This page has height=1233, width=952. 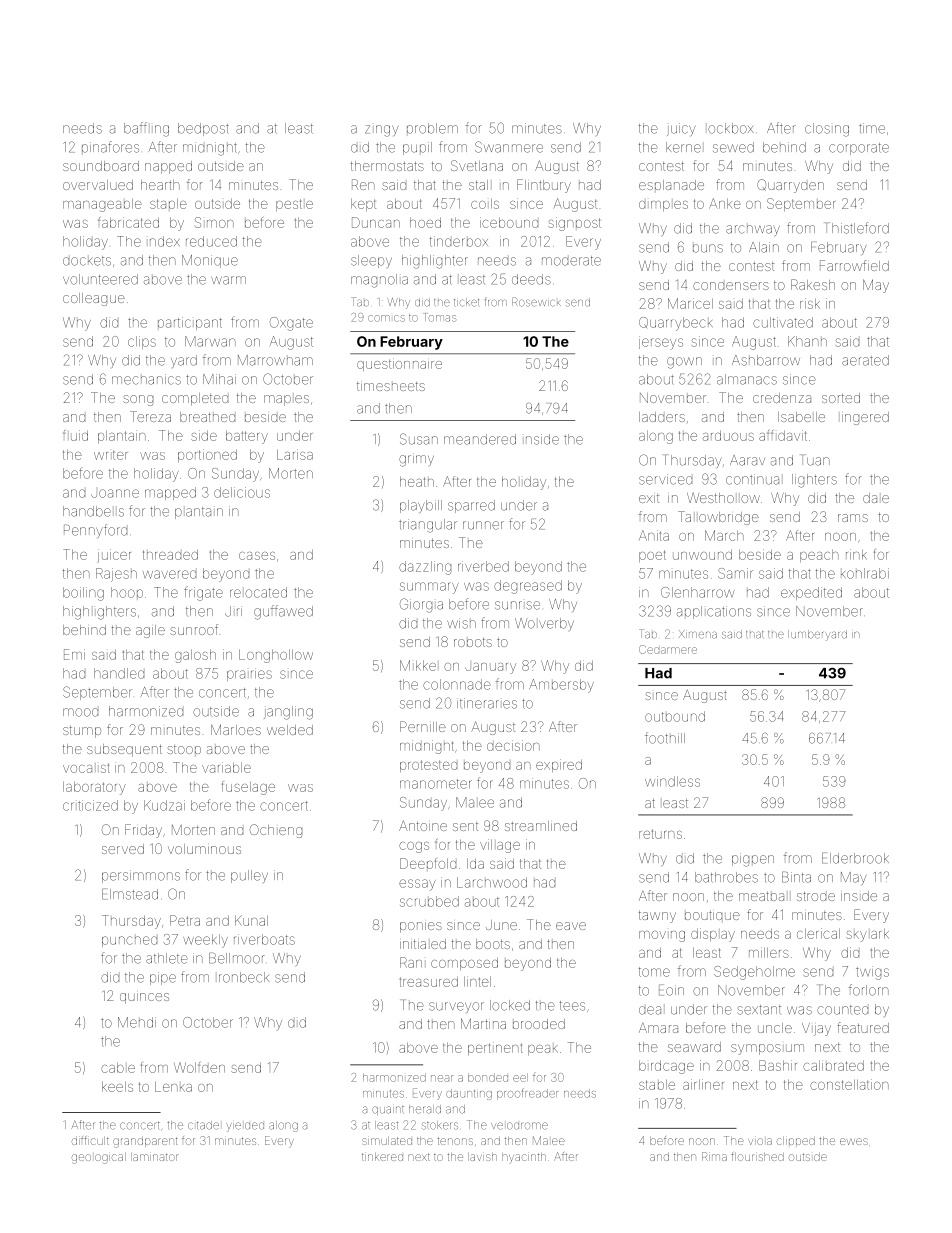 I want to click on tinderbox, so click(x=459, y=241).
